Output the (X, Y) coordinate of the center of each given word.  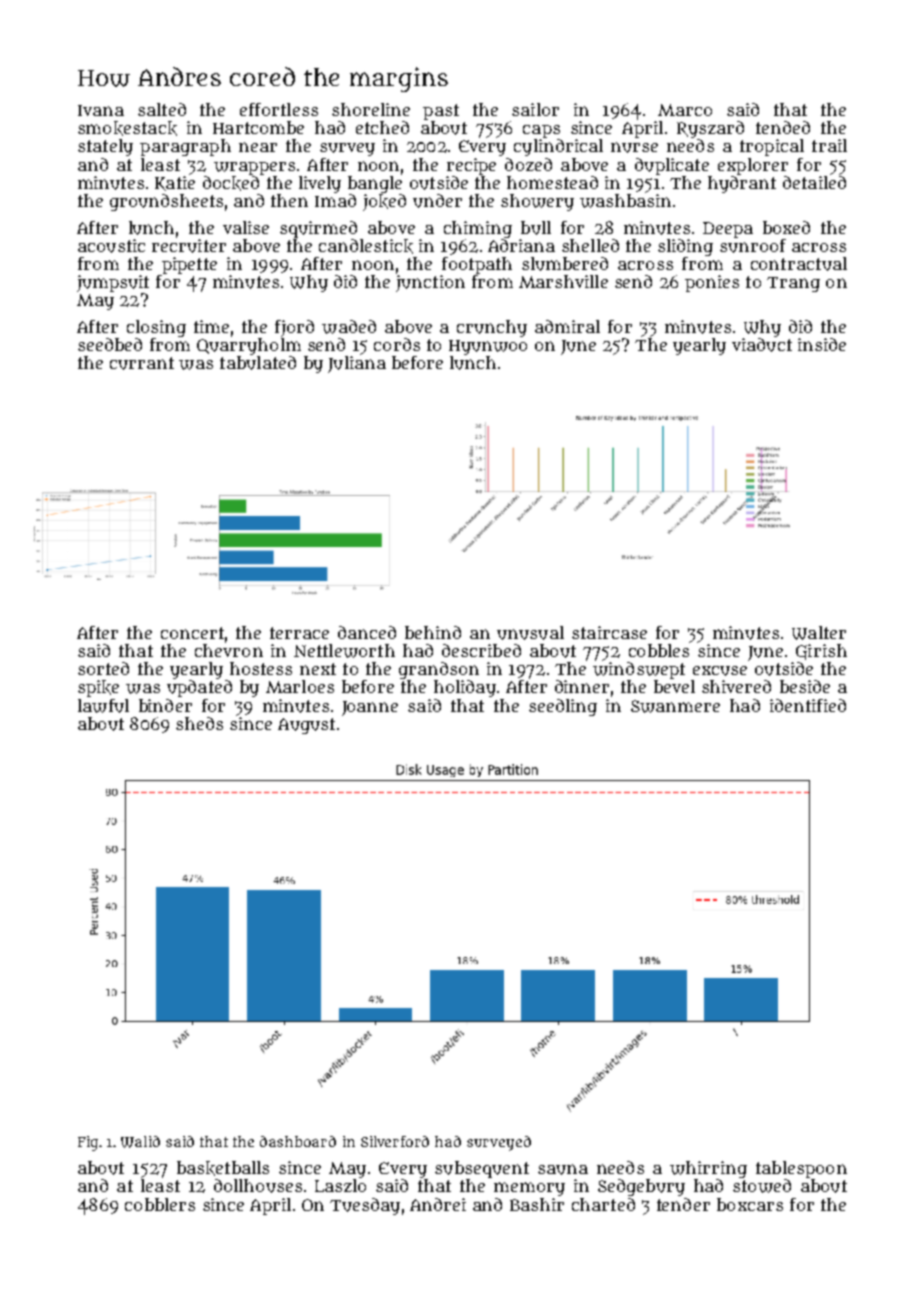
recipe (471, 166)
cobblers (160, 1204)
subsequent (482, 1169)
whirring (708, 1169)
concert (192, 633)
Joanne (370, 708)
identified (808, 705)
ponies (712, 283)
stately (105, 147)
